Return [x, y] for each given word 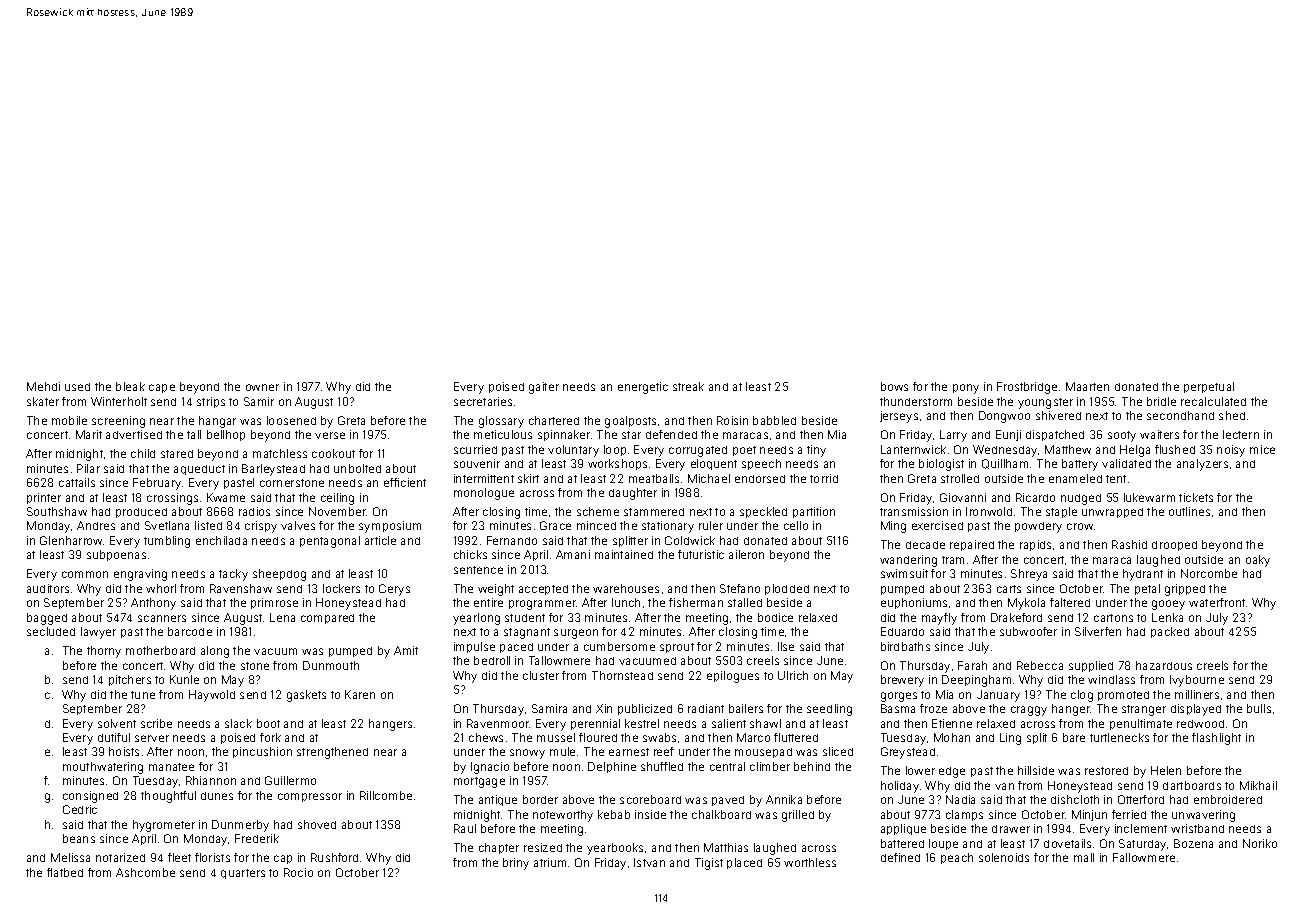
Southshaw [57, 511]
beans [79, 838]
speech [761, 464]
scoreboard [650, 799]
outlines [1189, 511]
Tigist [709, 864]
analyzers [1202, 465]
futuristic [701, 554]
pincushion [262, 752]
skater [43, 401]
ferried [1129, 814]
